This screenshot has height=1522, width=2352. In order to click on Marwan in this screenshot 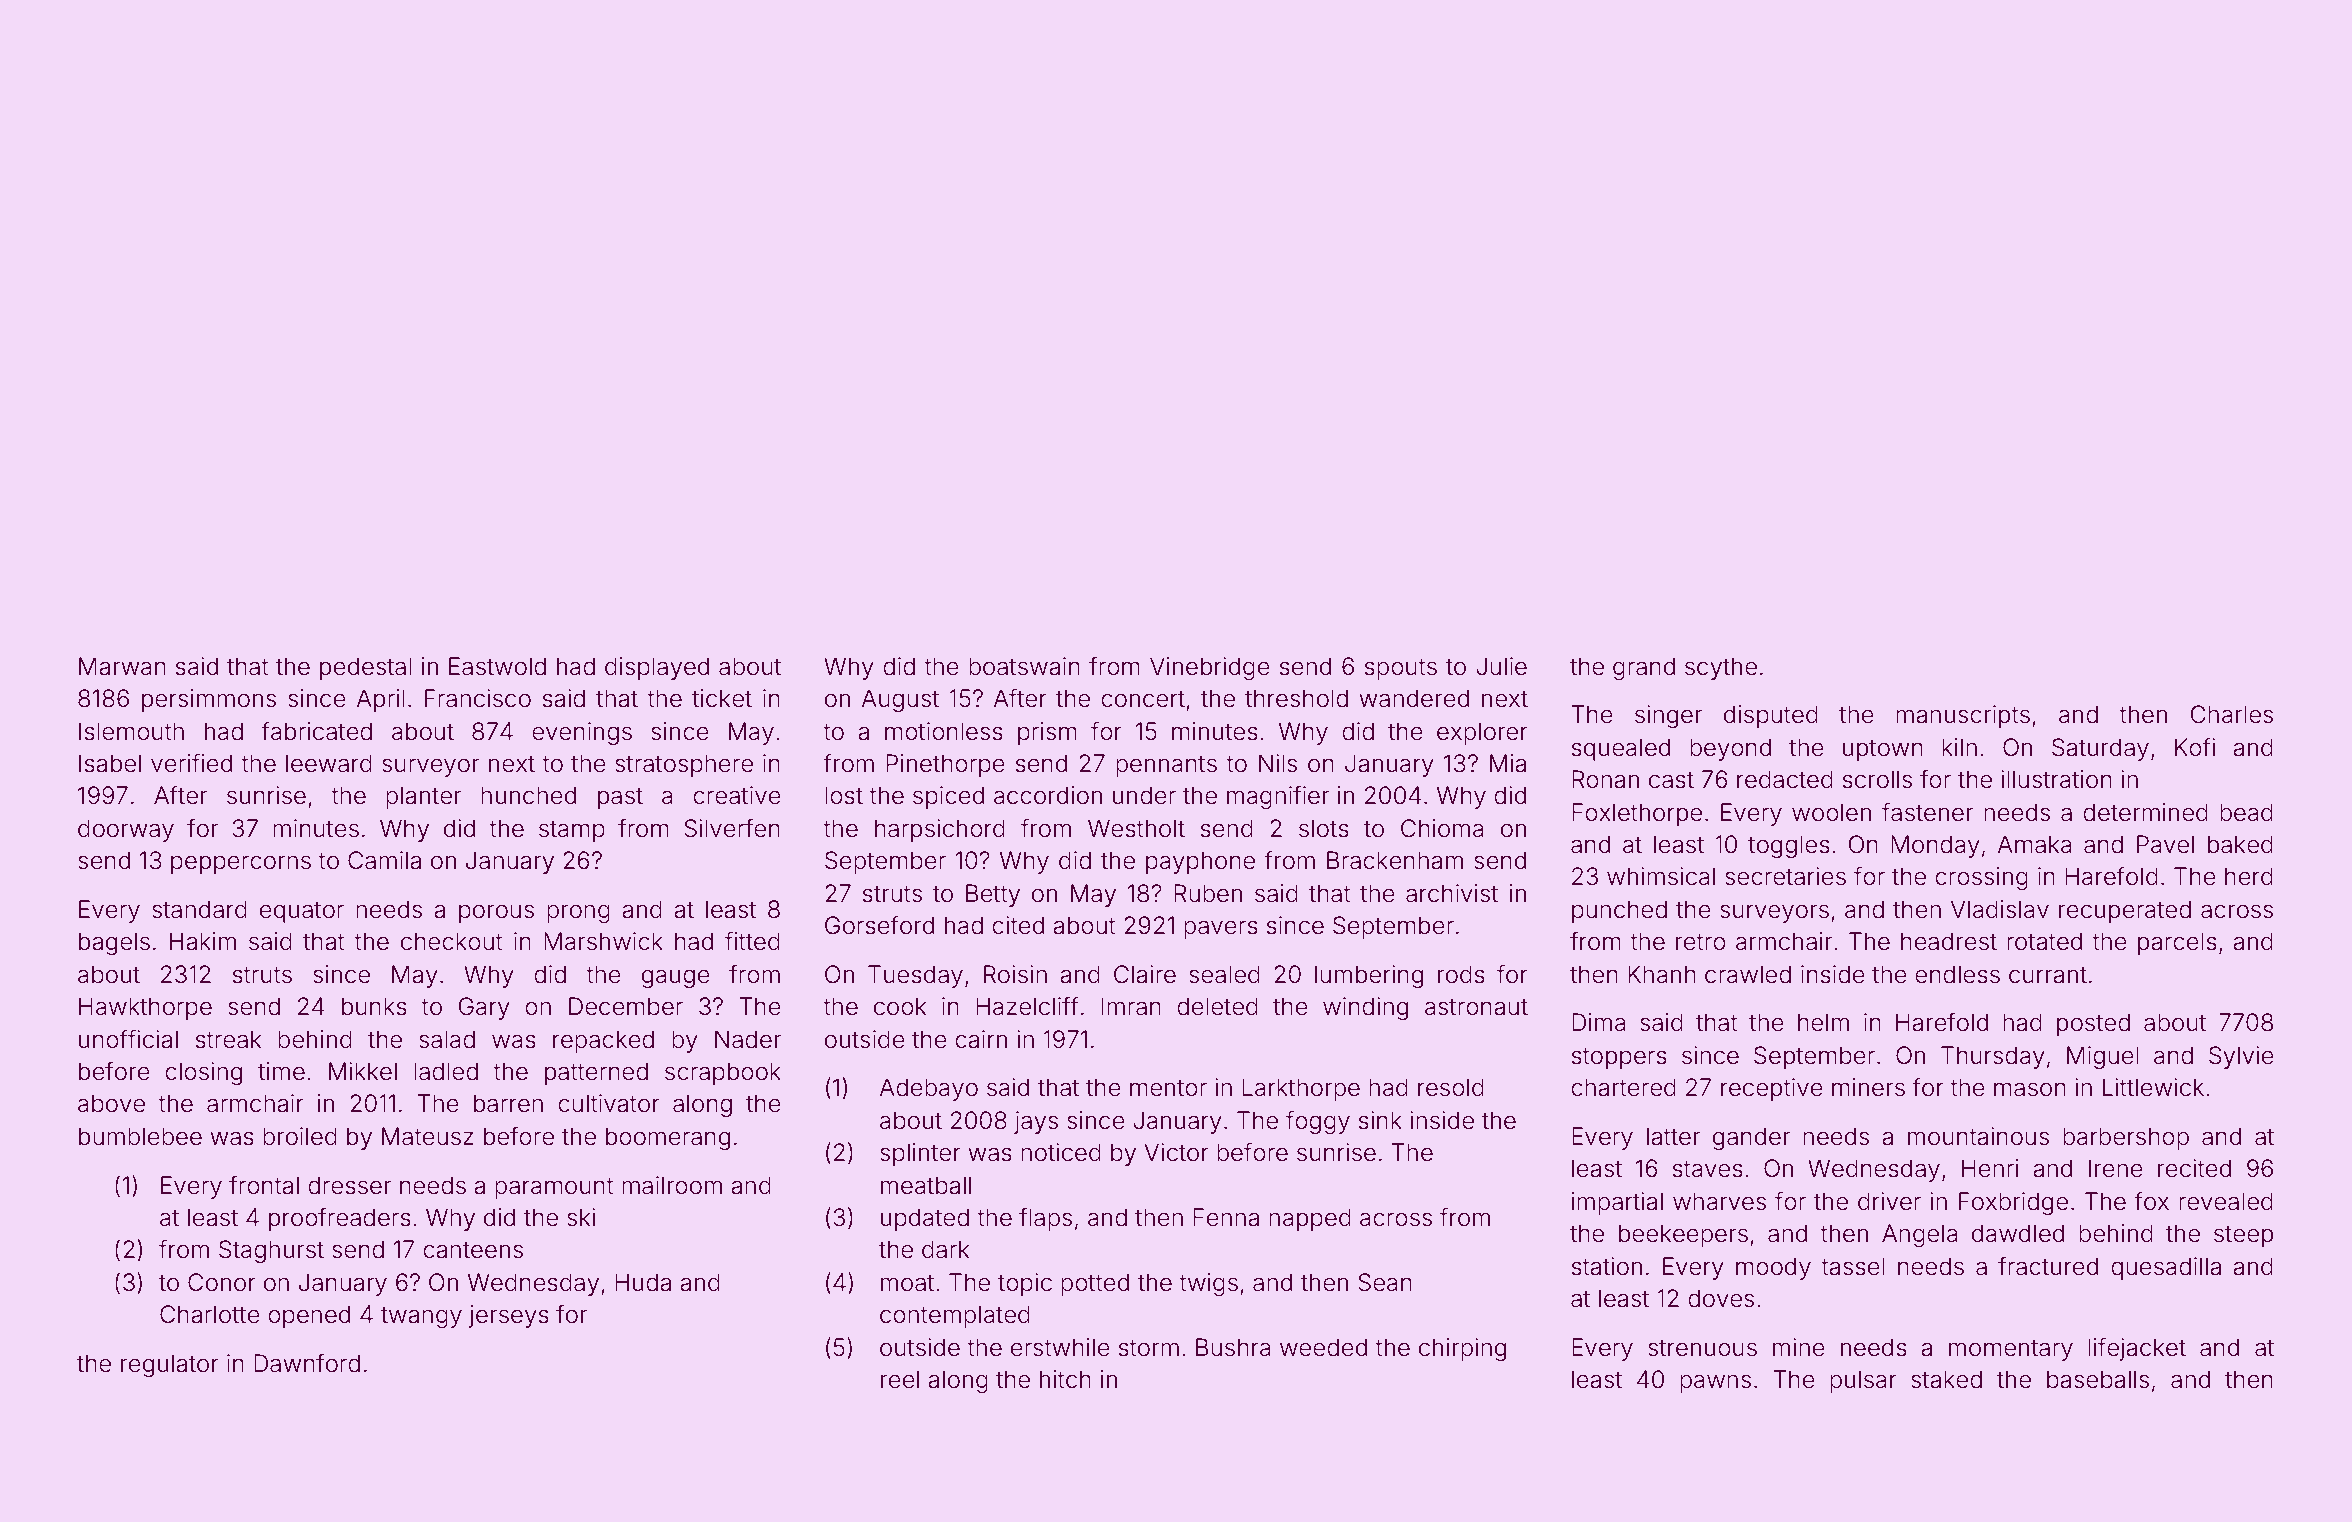, I will do `click(122, 666)`.
